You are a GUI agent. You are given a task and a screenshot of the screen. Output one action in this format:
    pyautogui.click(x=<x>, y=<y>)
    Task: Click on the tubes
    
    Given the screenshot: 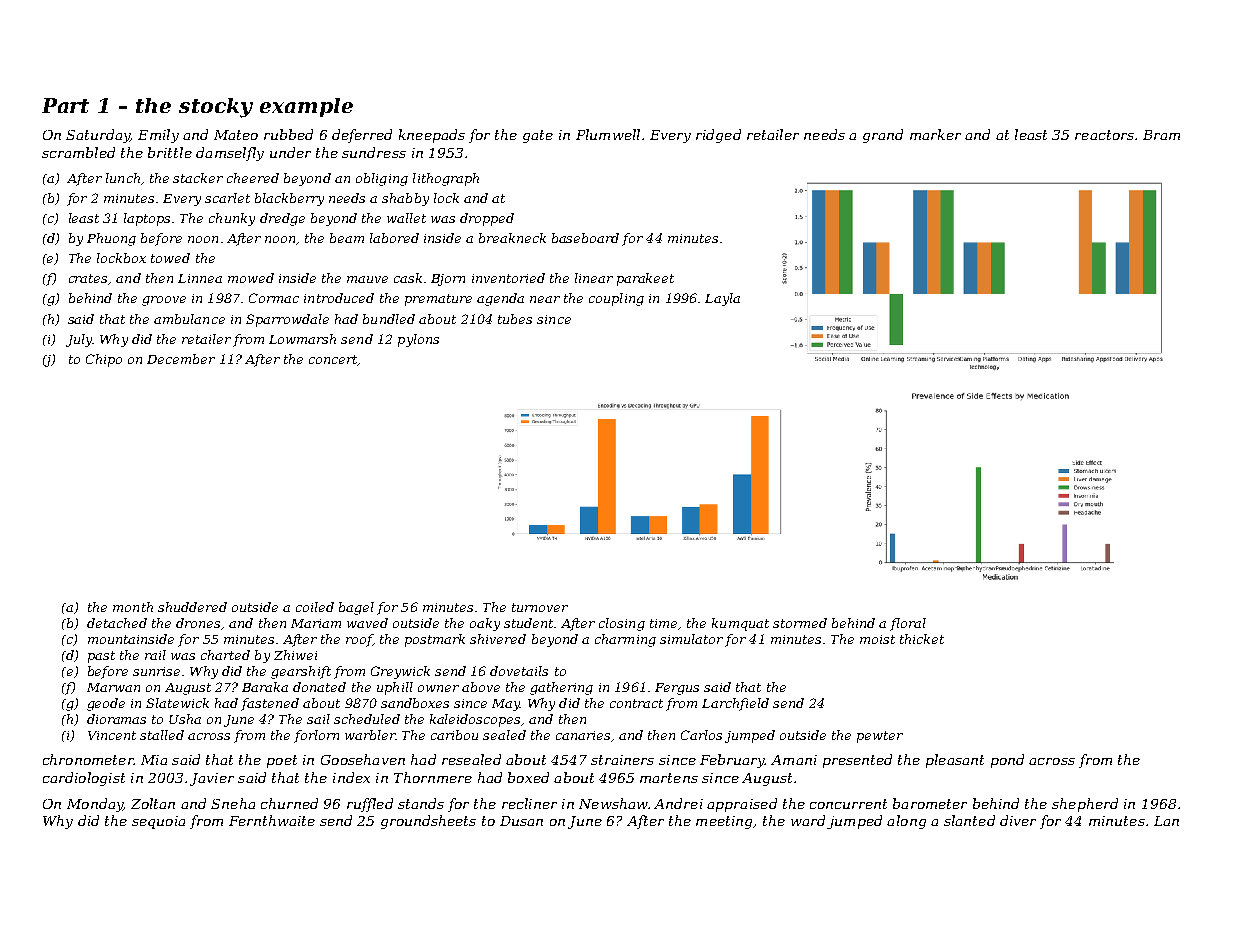 What is the action you would take?
    pyautogui.click(x=515, y=319)
